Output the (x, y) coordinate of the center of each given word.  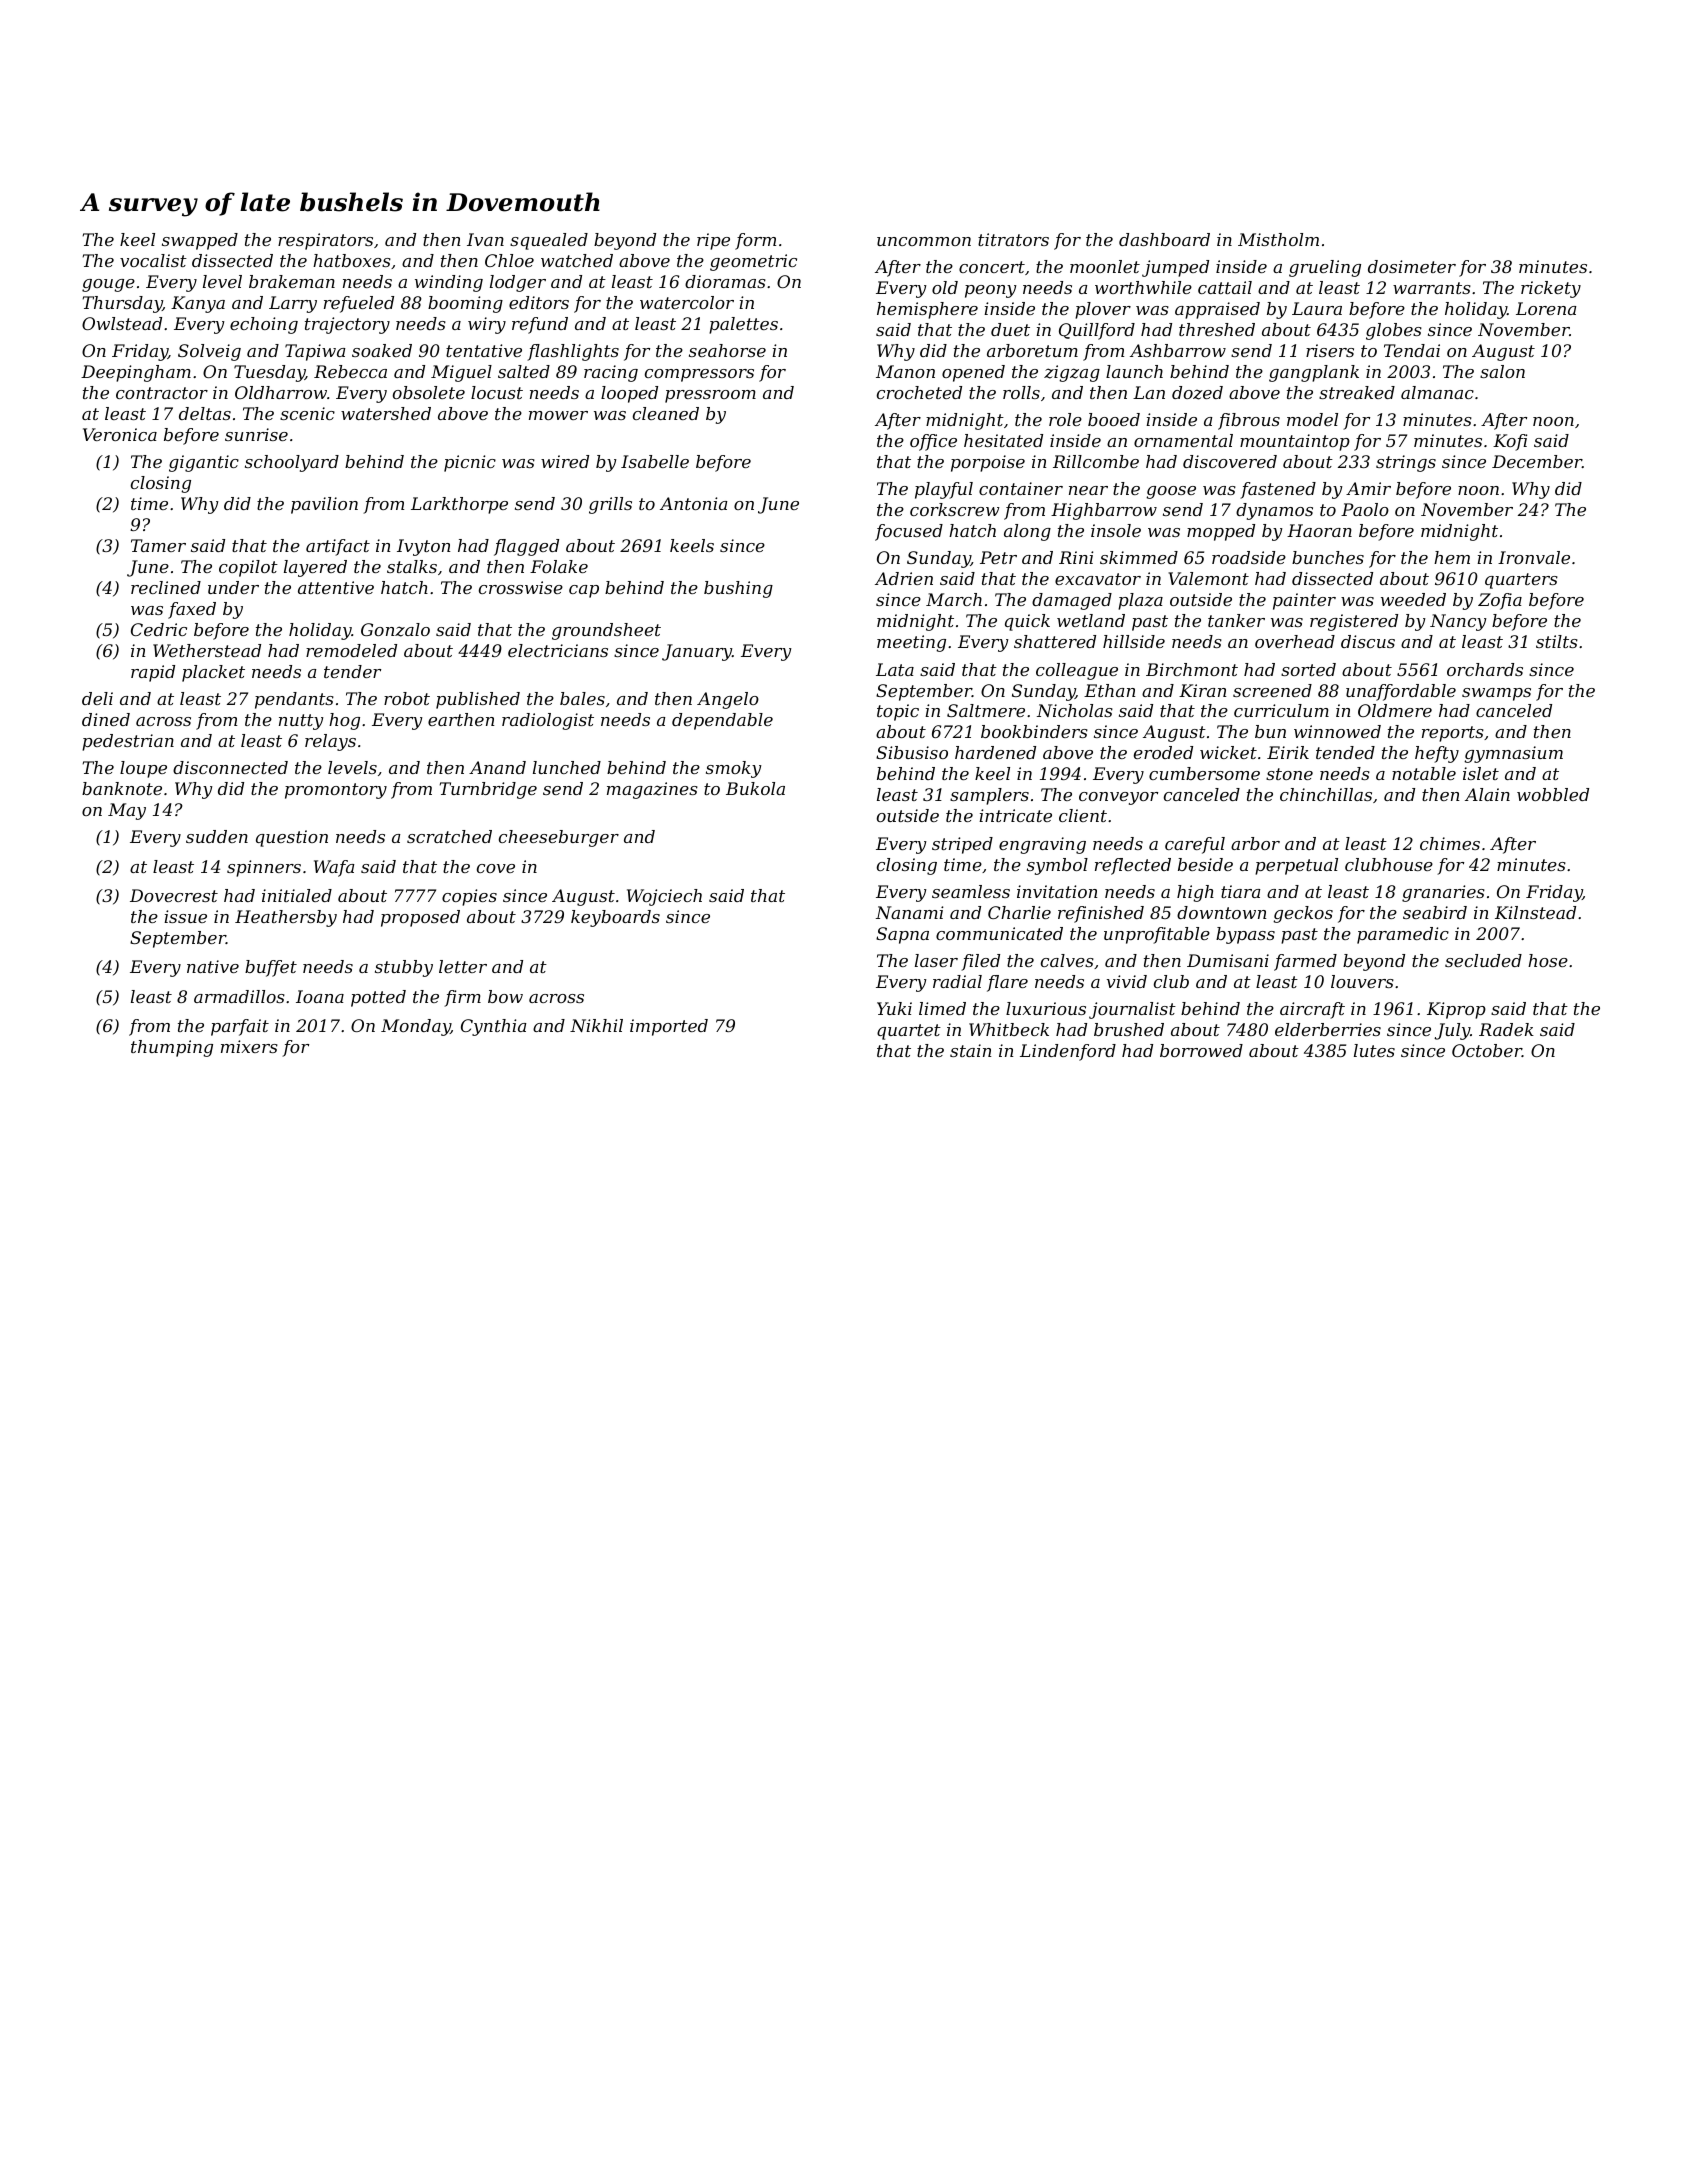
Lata (895, 669)
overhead (1295, 641)
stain (971, 1050)
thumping (172, 1048)
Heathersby (286, 918)
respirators (325, 241)
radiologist (548, 721)
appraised (1217, 310)
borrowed (1201, 1050)
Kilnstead (1535, 912)
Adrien (904, 578)
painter (1304, 601)
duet (1010, 329)
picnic (470, 463)
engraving (1042, 845)
